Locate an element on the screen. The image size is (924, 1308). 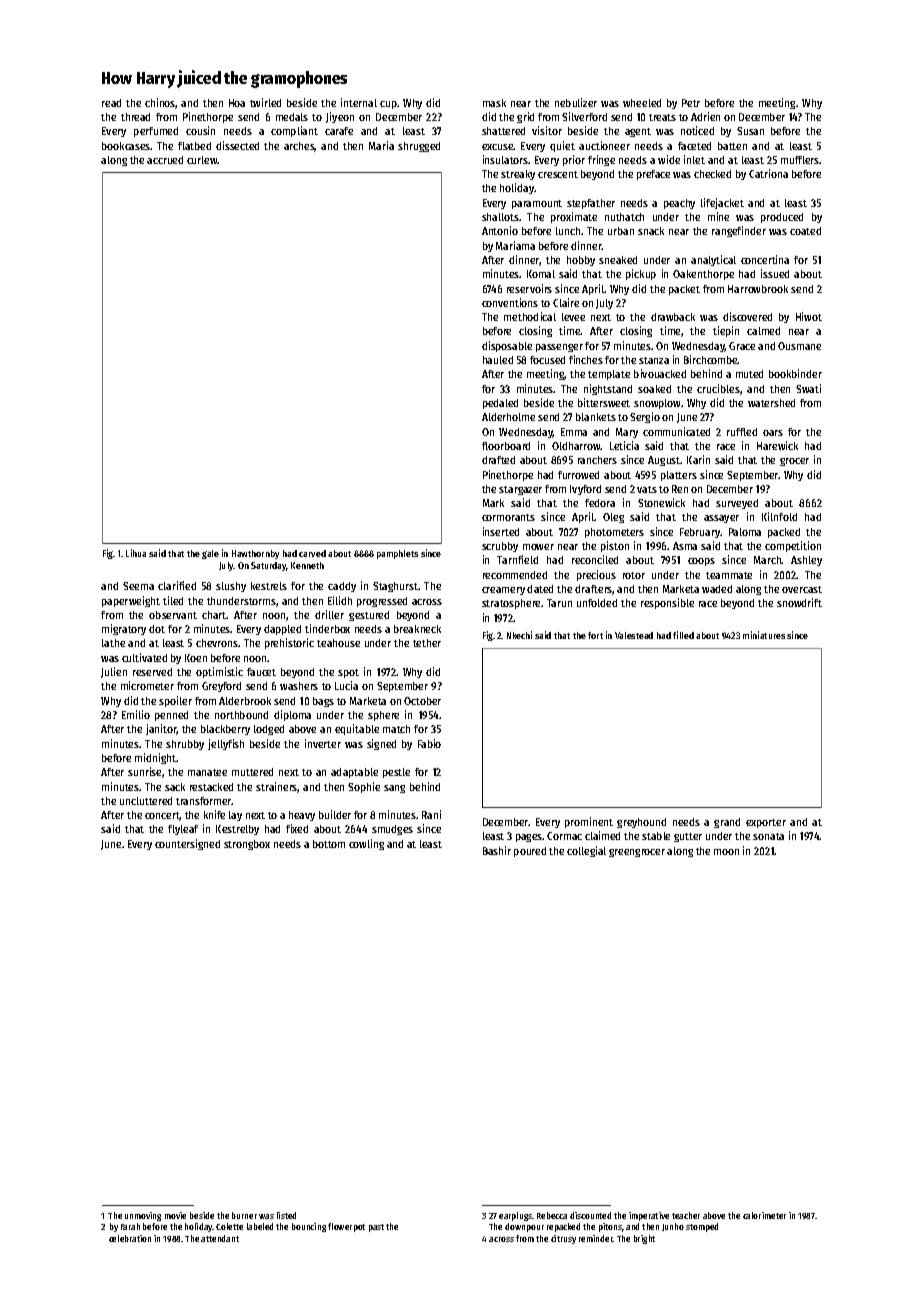
unmoving is located at coordinates (143, 1216).
